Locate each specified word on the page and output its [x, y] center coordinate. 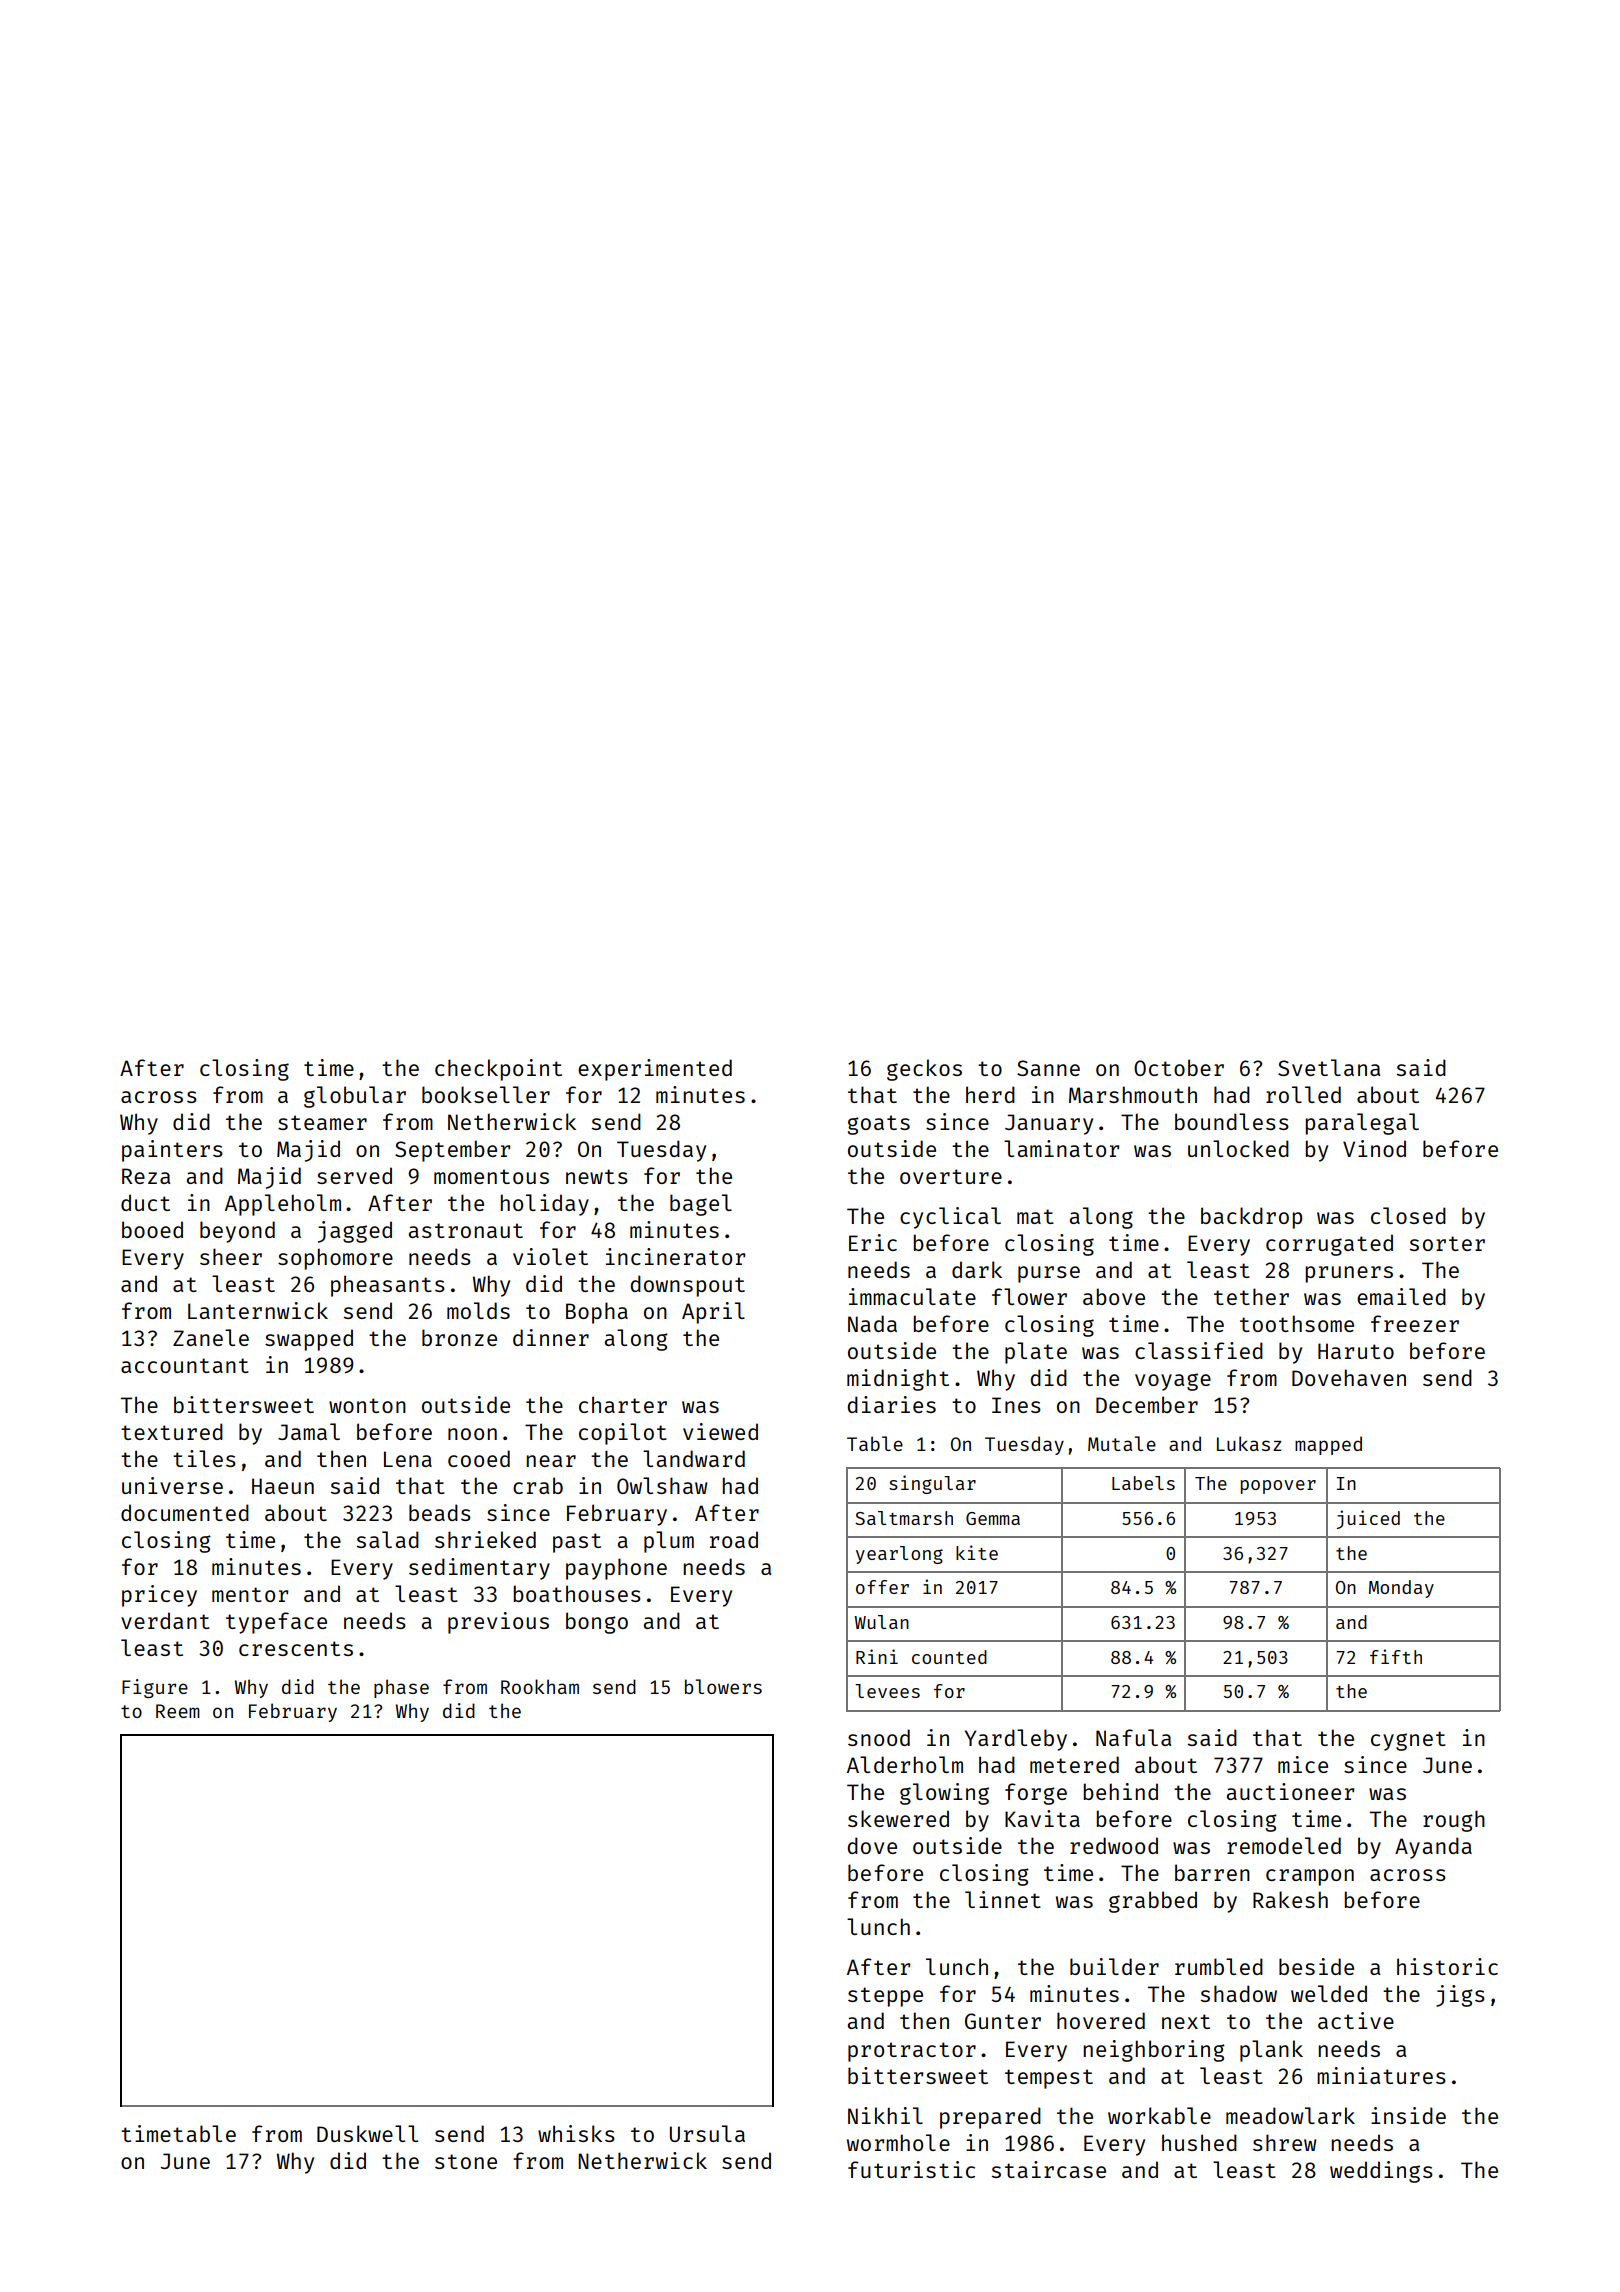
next [1186, 2021]
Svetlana [1329, 1067]
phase [401, 1688]
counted [949, 1657]
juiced [1368, 1519]
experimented [655, 1070]
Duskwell [367, 2133]
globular [355, 1097]
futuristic [911, 2169]
